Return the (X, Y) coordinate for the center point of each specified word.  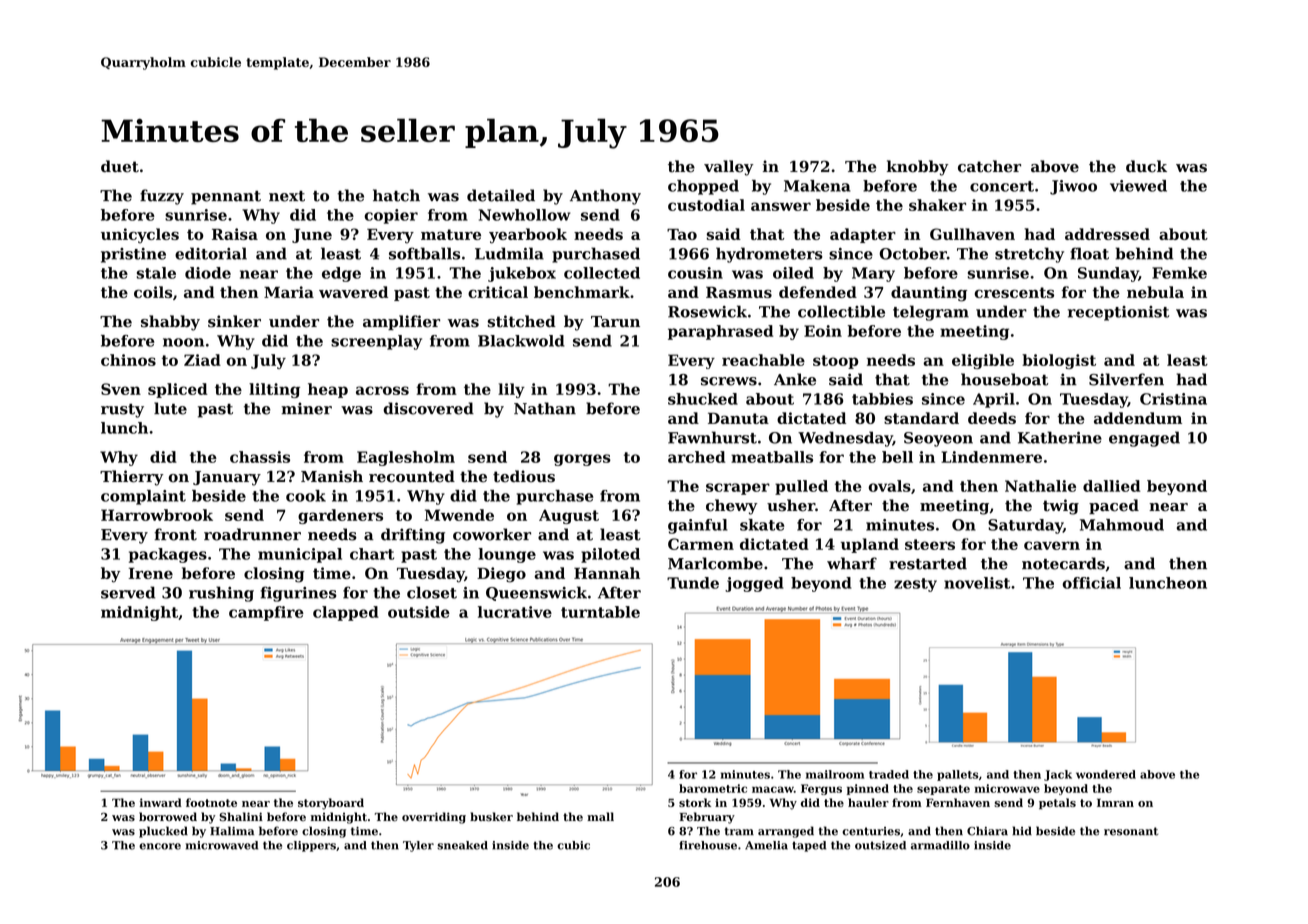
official (1091, 583)
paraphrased (720, 332)
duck (1146, 166)
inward (161, 802)
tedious (524, 476)
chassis (260, 457)
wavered (353, 292)
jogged (754, 584)
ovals (889, 486)
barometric (713, 788)
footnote (211, 802)
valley (728, 168)
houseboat (1004, 379)
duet (120, 166)
